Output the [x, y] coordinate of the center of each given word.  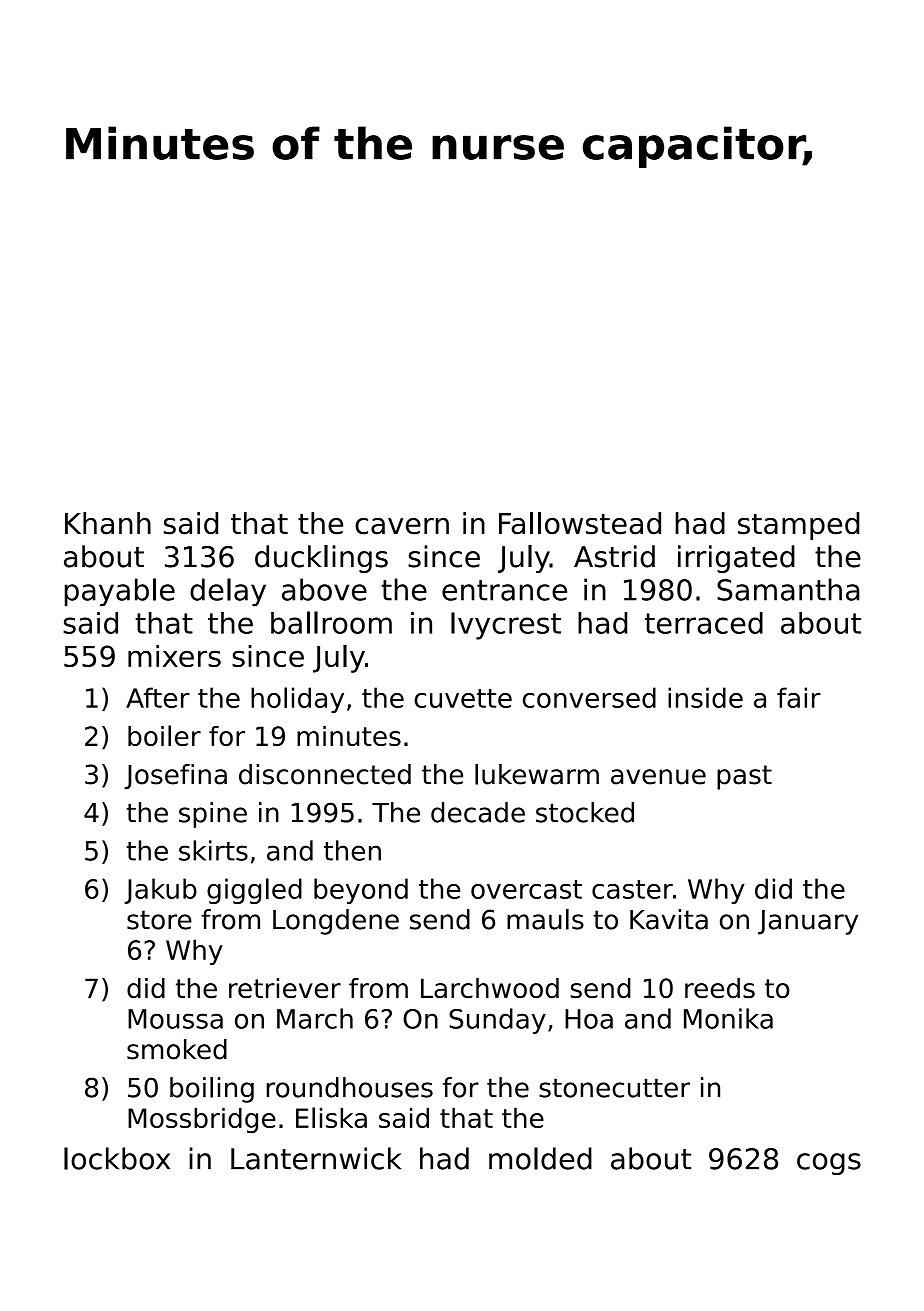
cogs [829, 1164]
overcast [526, 889]
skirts [213, 850]
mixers [174, 656]
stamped [798, 526]
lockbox [117, 1158]
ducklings [321, 559]
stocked [585, 812]
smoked [177, 1049]
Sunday [497, 1021]
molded [540, 1158]
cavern [402, 526]
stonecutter [614, 1088]
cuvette [463, 698]
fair [799, 697]
